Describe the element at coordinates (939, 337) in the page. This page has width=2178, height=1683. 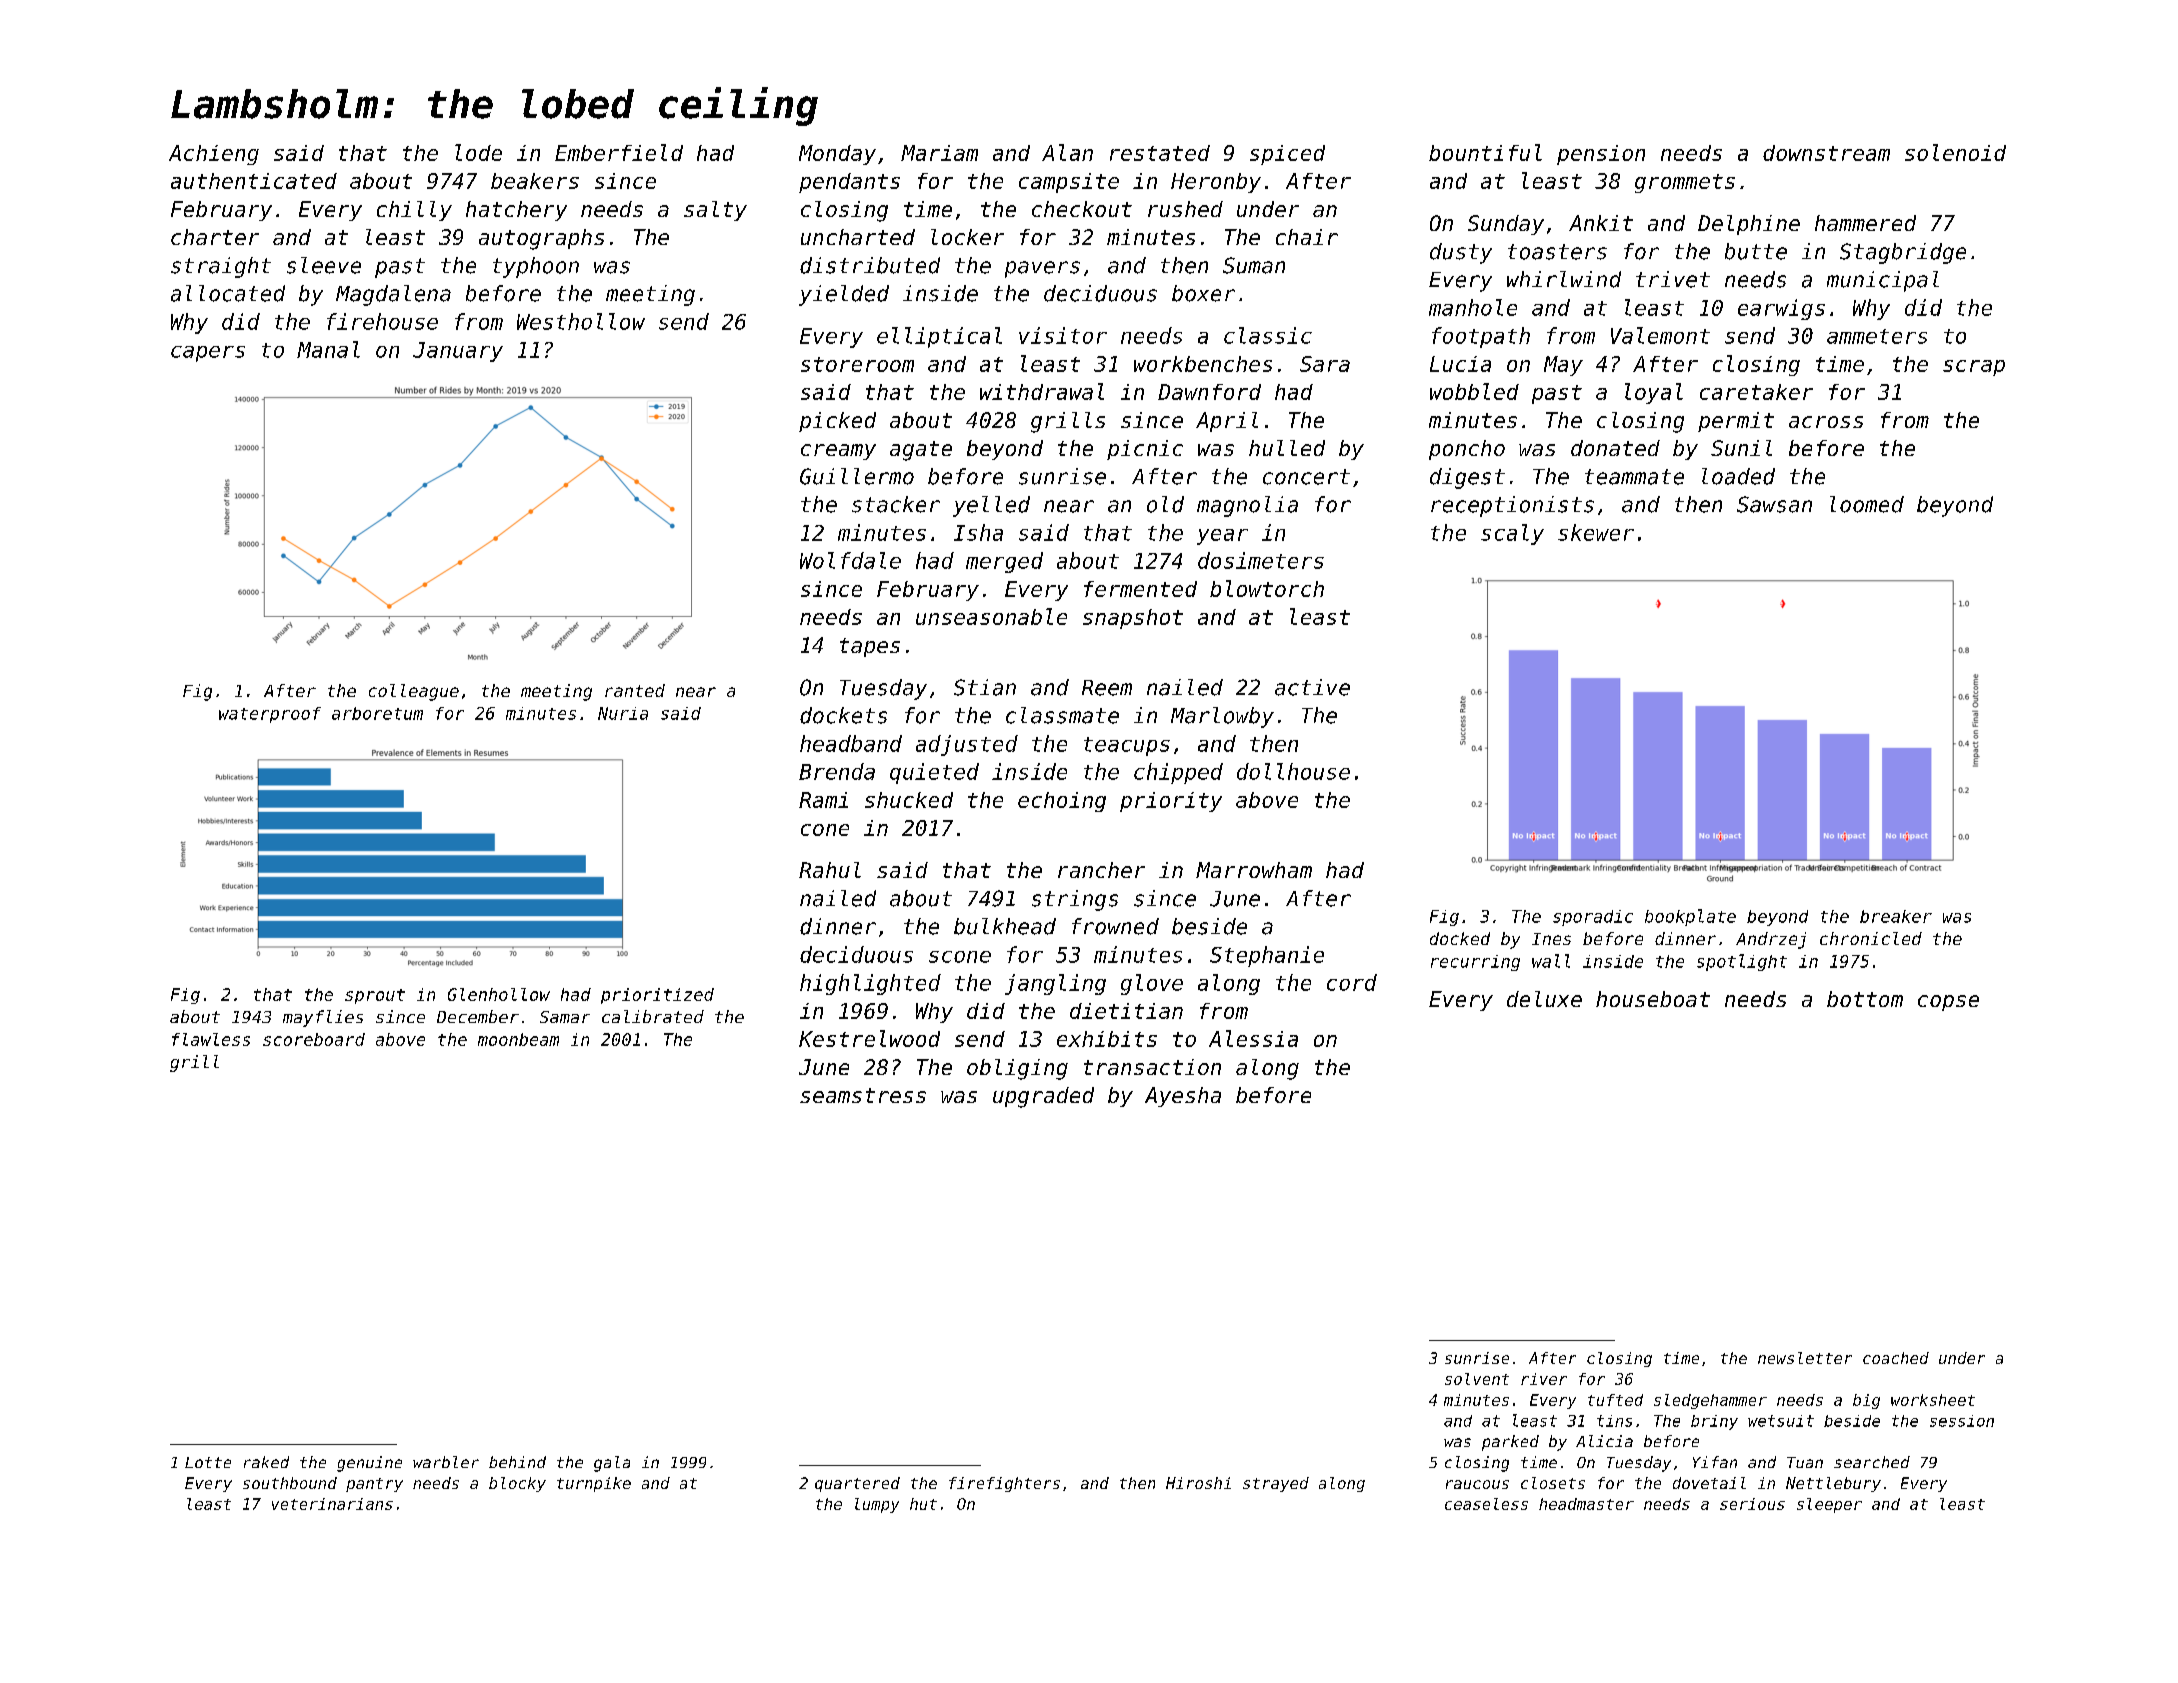
I see `elliptical` at that location.
